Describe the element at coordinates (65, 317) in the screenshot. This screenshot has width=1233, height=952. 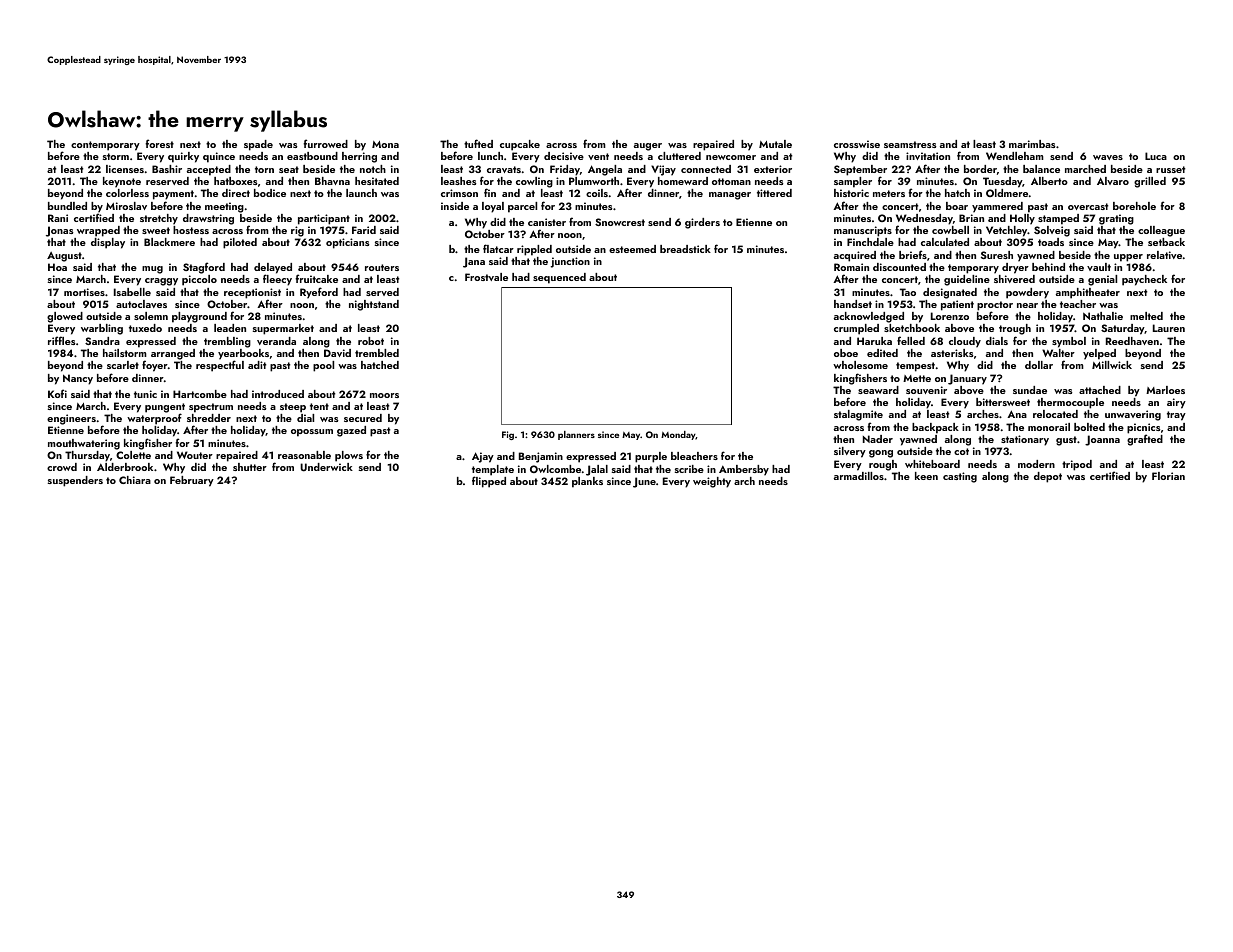
I see `glowed` at that location.
